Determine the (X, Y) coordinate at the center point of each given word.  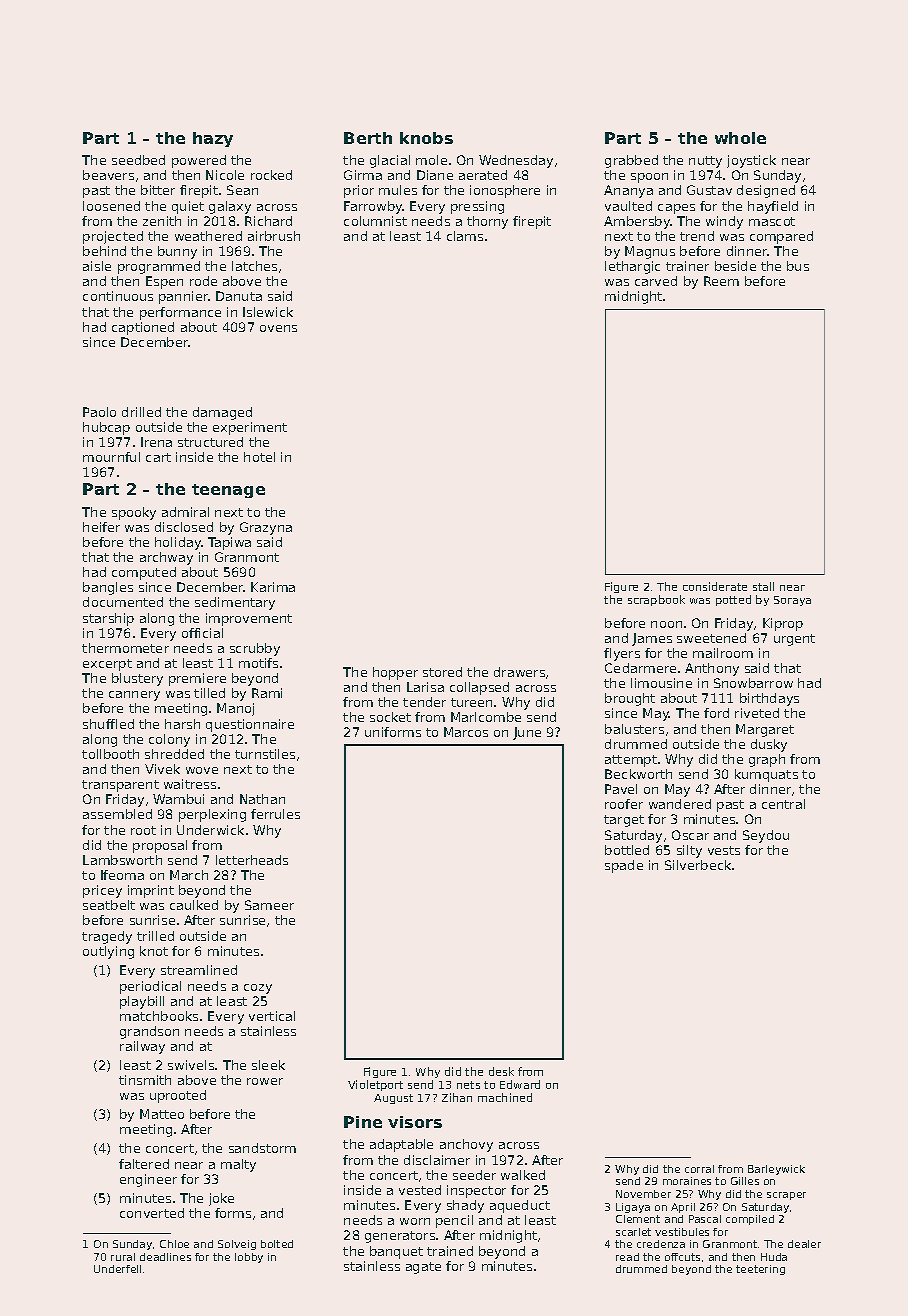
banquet (396, 1252)
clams (465, 236)
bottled (627, 850)
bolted (277, 1244)
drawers (519, 672)
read (627, 1257)
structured (210, 442)
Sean (242, 190)
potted (733, 600)
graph (767, 760)
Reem (721, 281)
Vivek (162, 769)
